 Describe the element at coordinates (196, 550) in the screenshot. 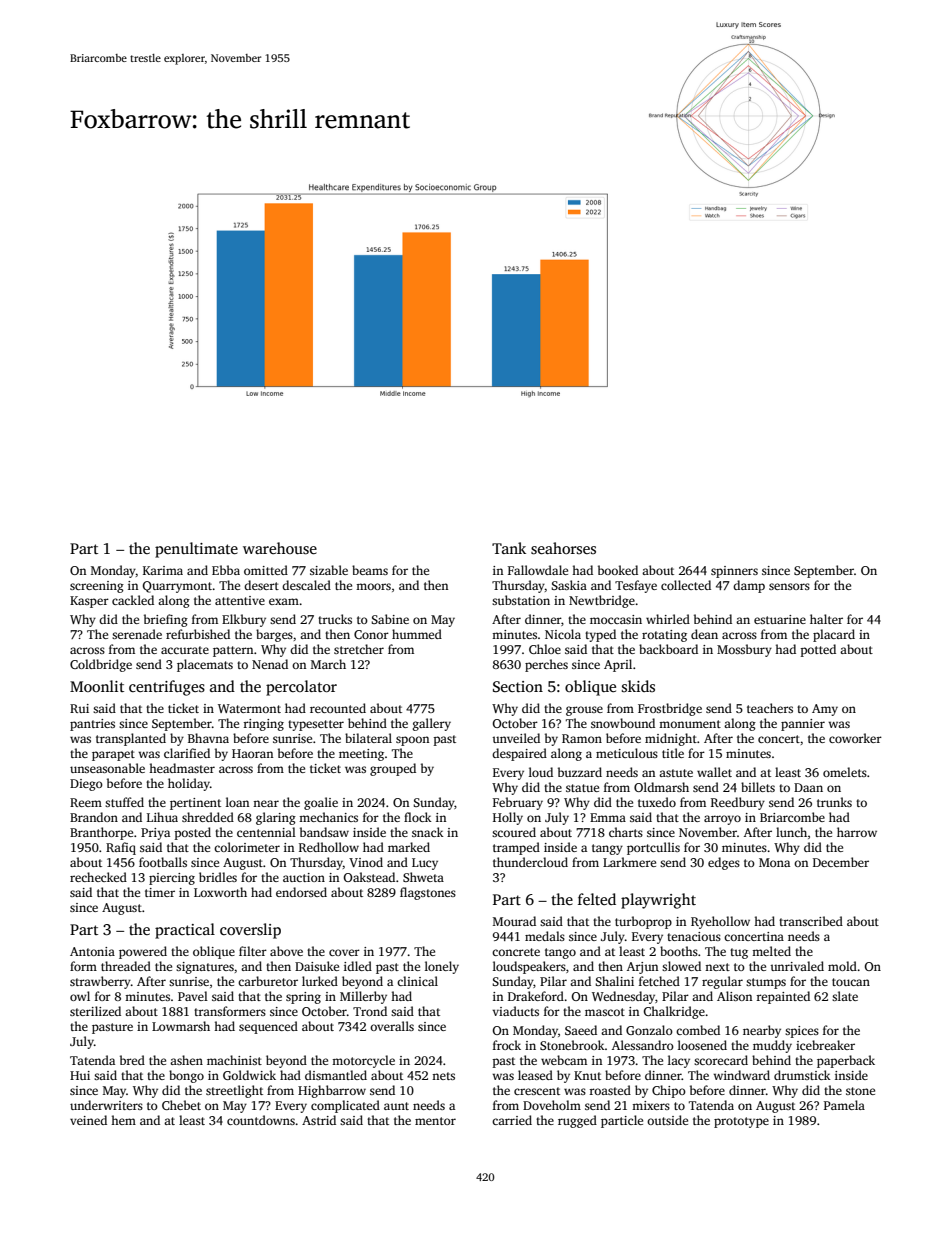

I see `penultimate` at that location.
